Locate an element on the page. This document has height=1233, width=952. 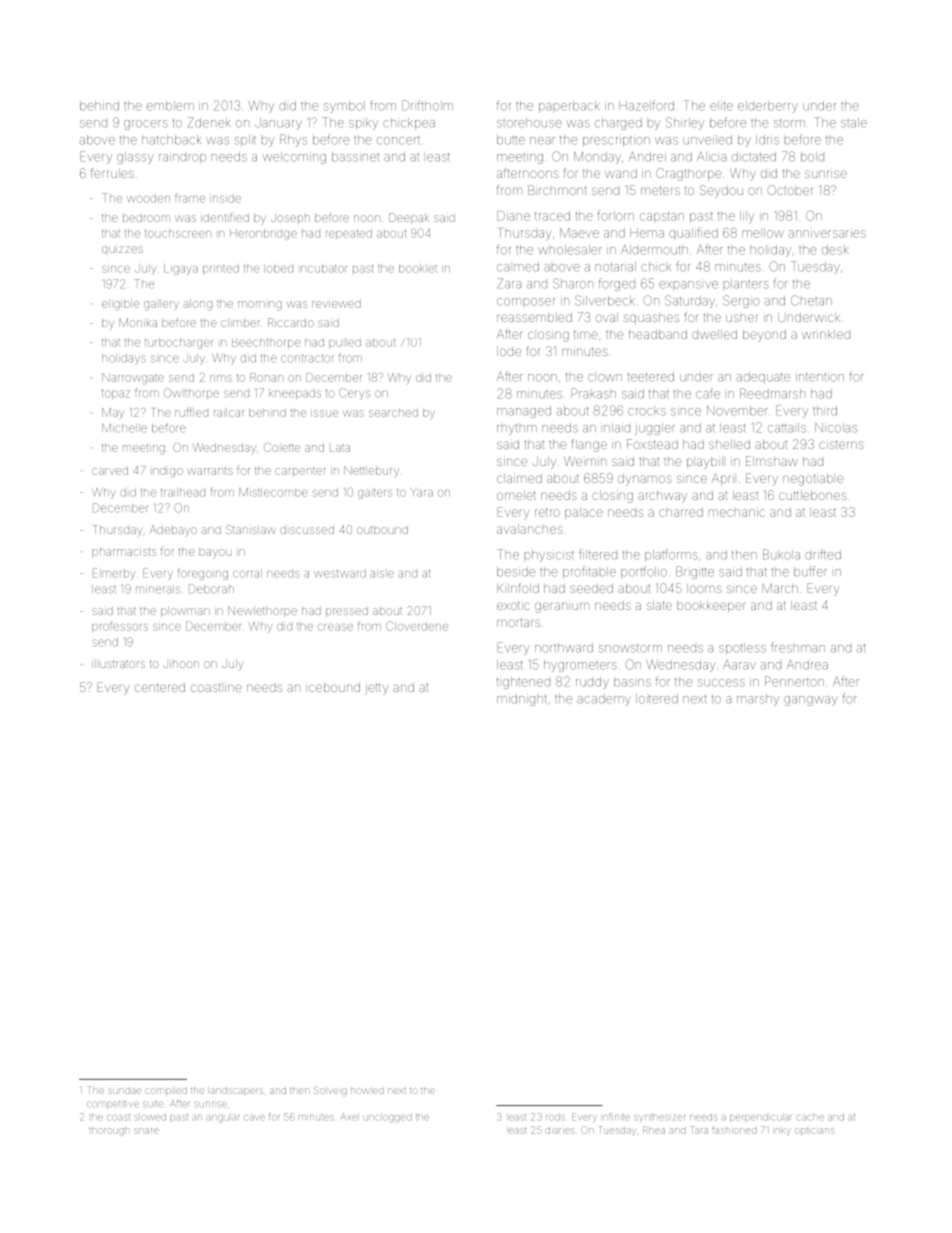
mechanic is located at coordinates (737, 512).
